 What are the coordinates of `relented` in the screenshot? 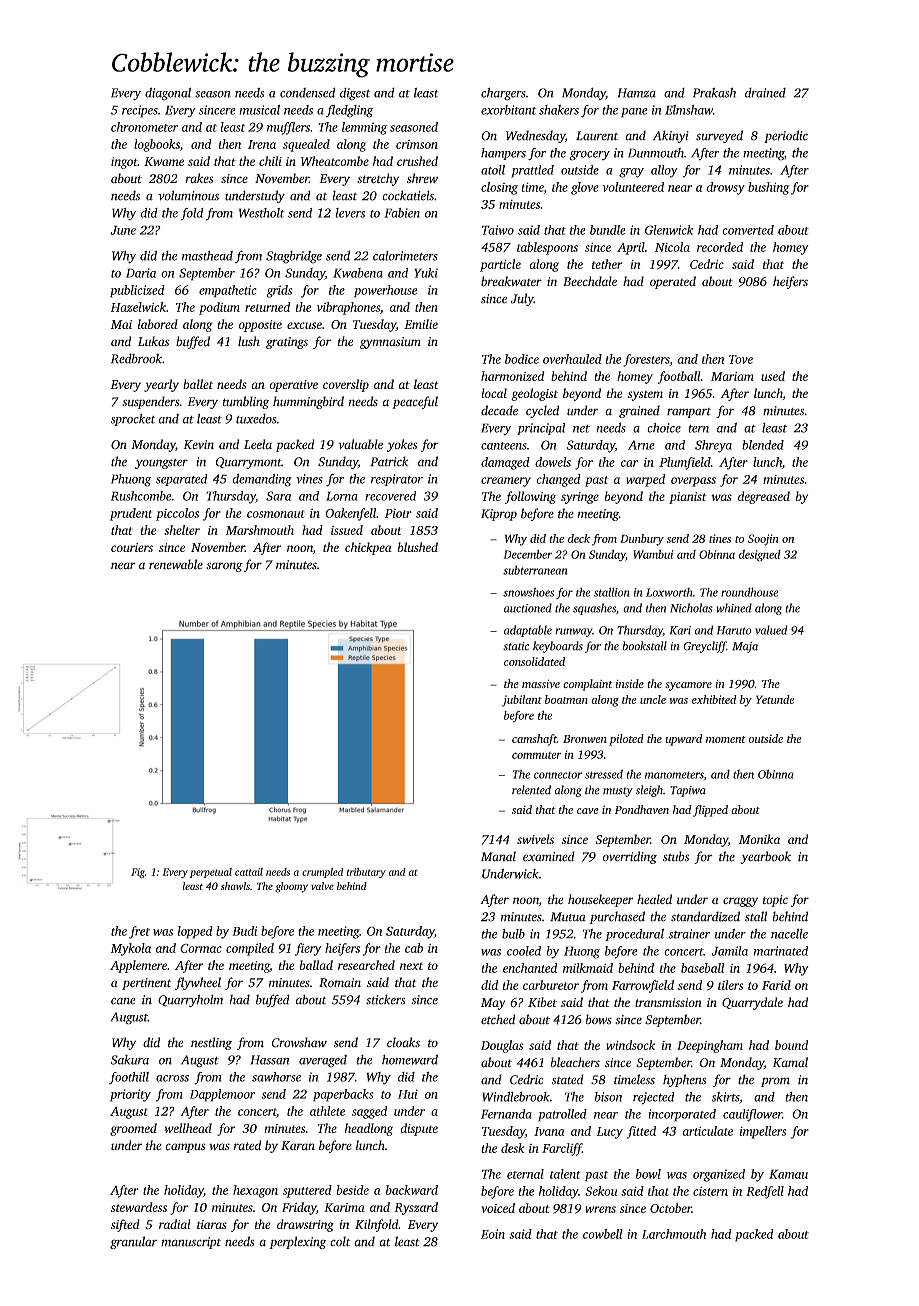 It's located at (531, 790).
